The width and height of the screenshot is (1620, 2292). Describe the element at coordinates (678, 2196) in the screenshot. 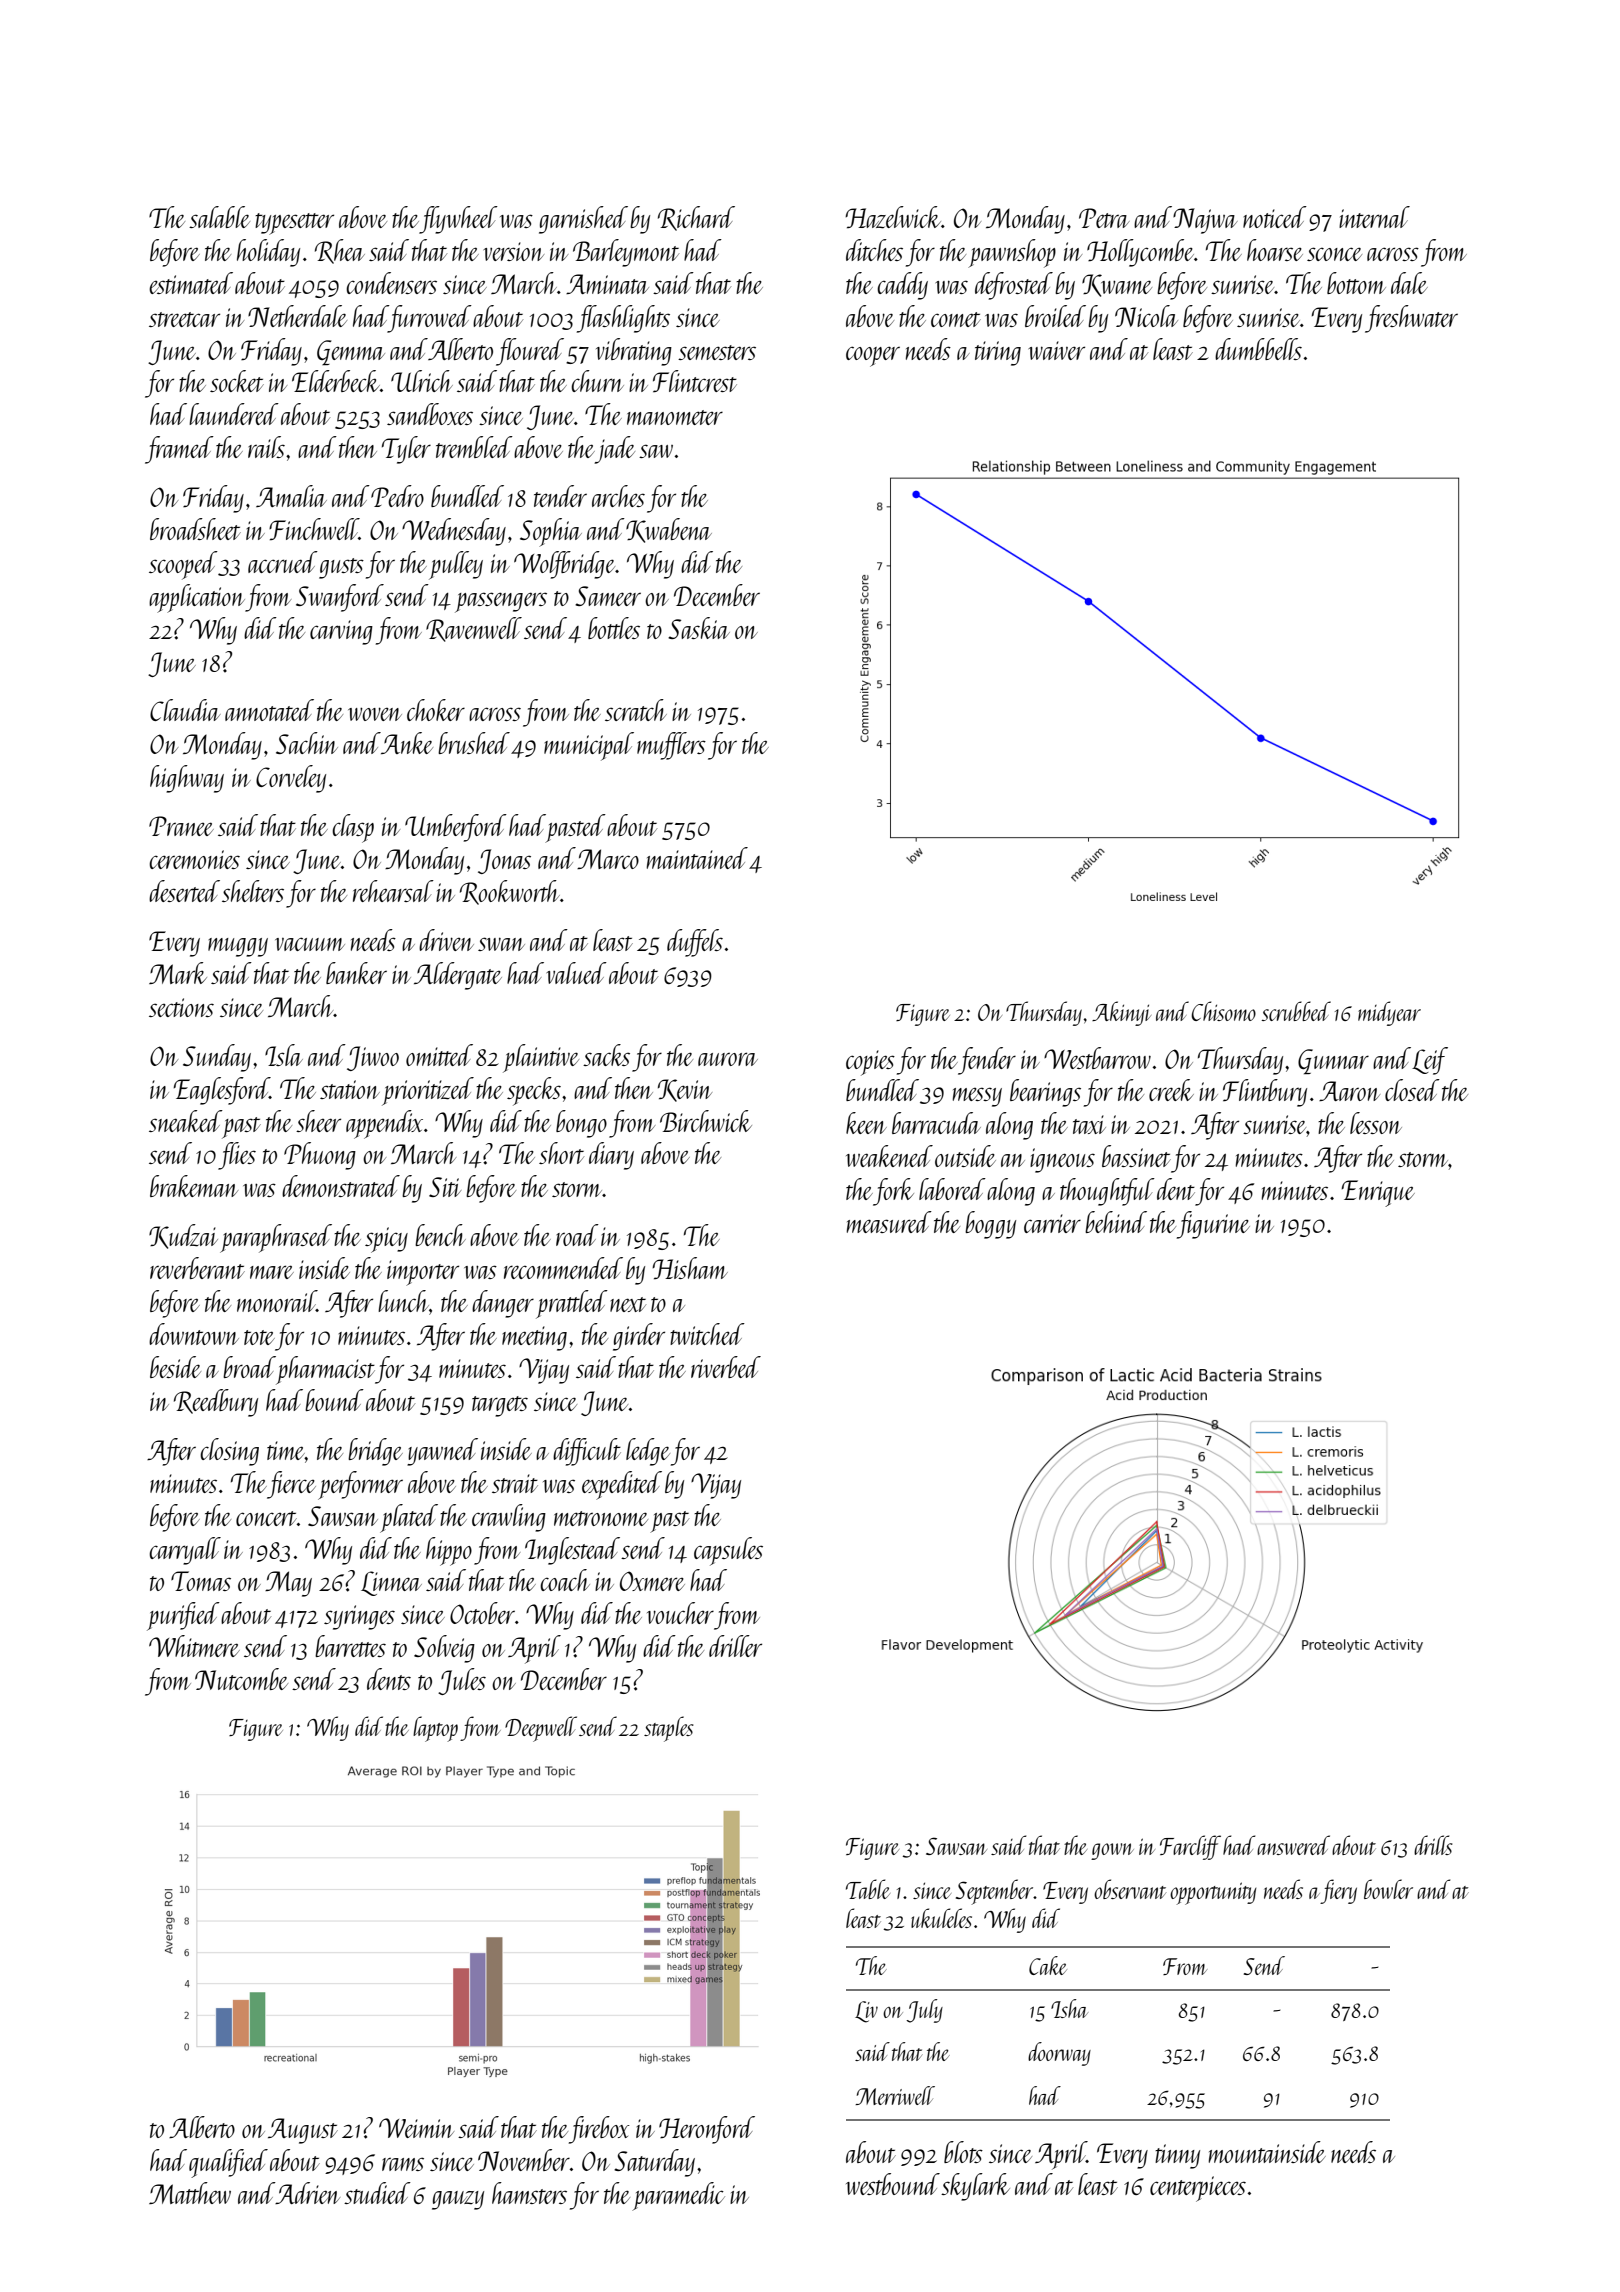

I see `paramedic` at that location.
